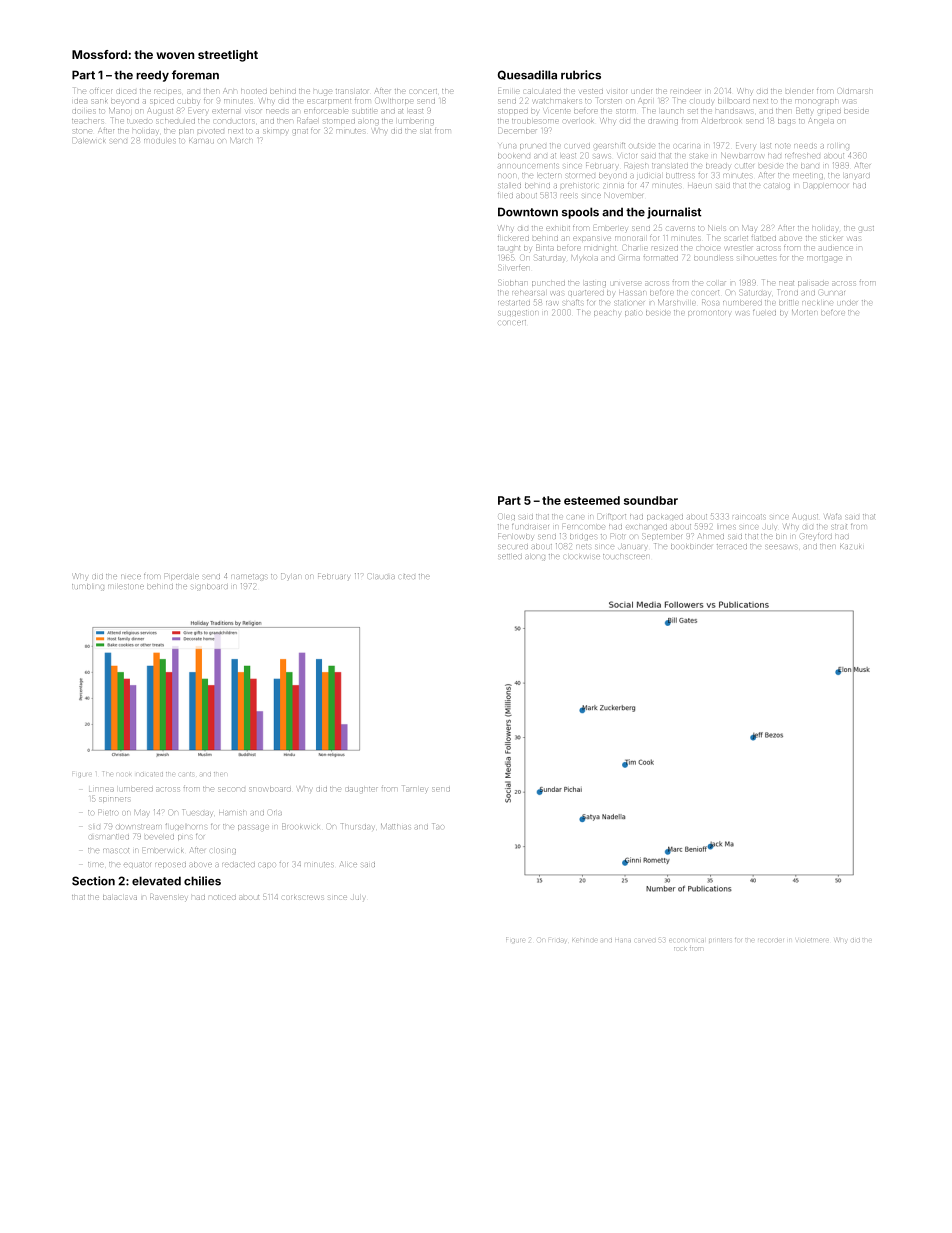 Image resolution: width=952 pixels, height=1233 pixels. What do you see at coordinates (415, 788) in the page?
I see `Tarnley` at bounding box center [415, 788].
